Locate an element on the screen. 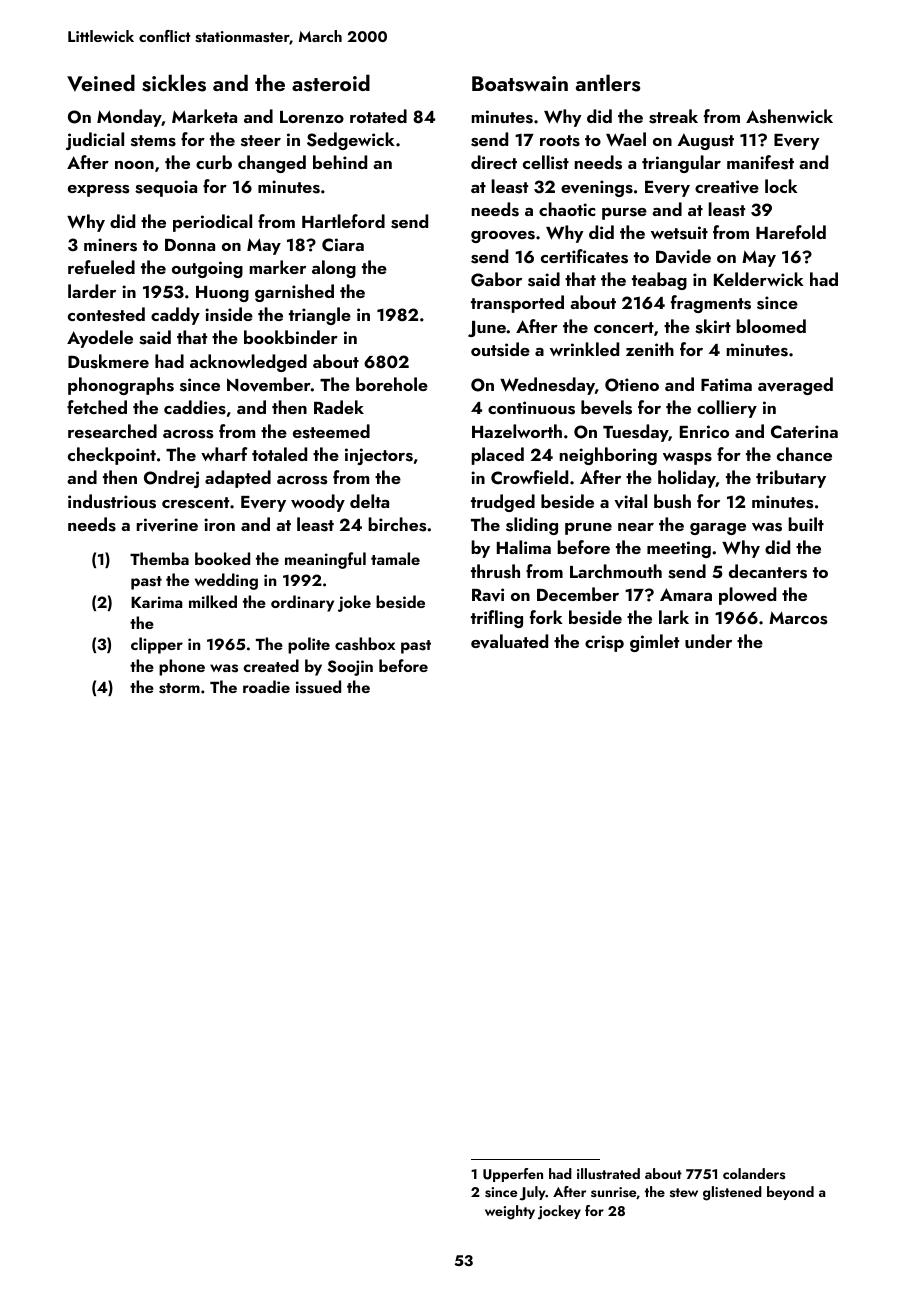  beyond is located at coordinates (790, 1193).
